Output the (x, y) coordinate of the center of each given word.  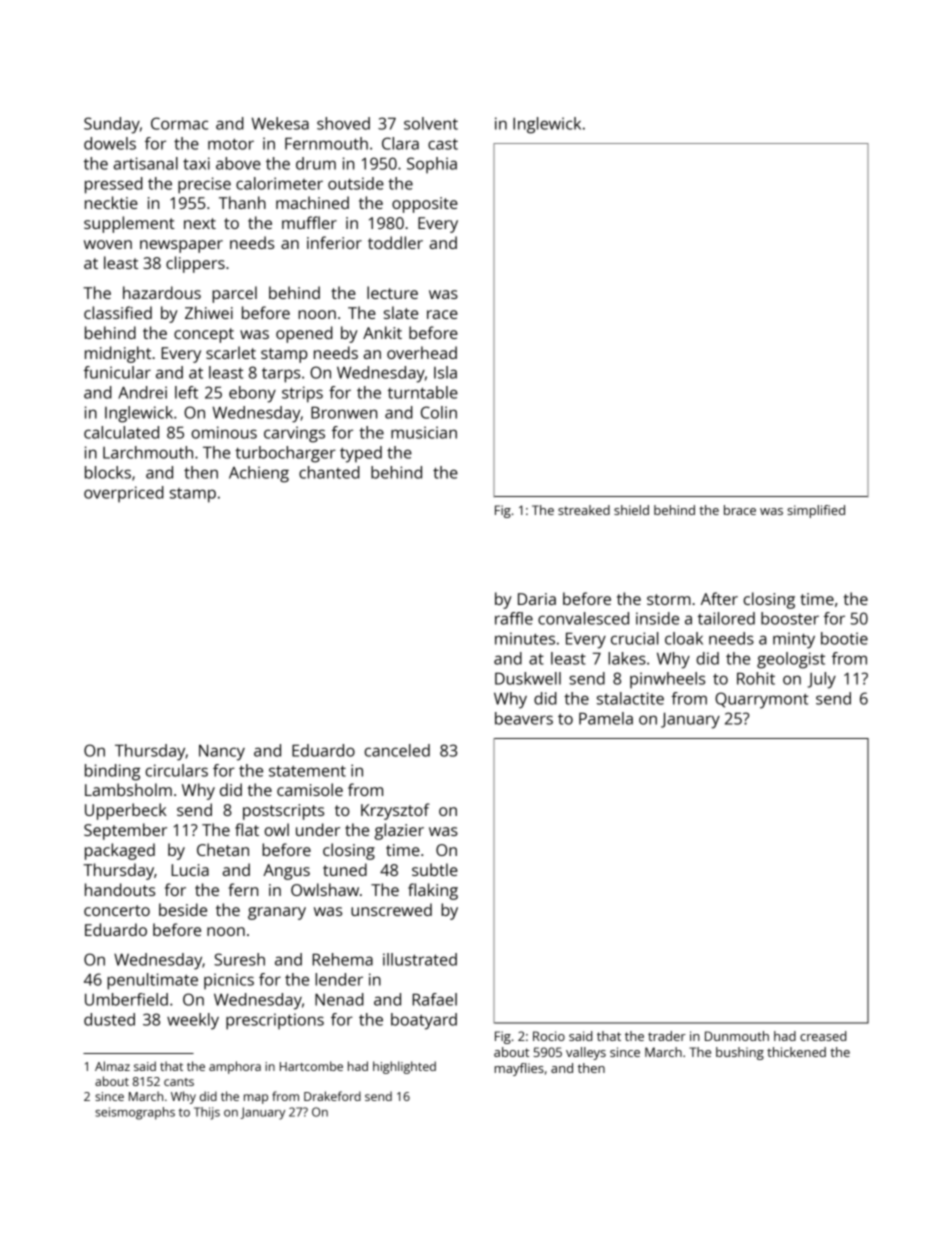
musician (424, 432)
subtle (435, 869)
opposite (425, 205)
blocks (108, 472)
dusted (109, 1019)
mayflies (519, 1069)
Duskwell (528, 678)
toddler (395, 242)
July (822, 680)
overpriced (124, 494)
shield (631, 510)
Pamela (606, 718)
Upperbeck (126, 811)
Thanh (242, 202)
